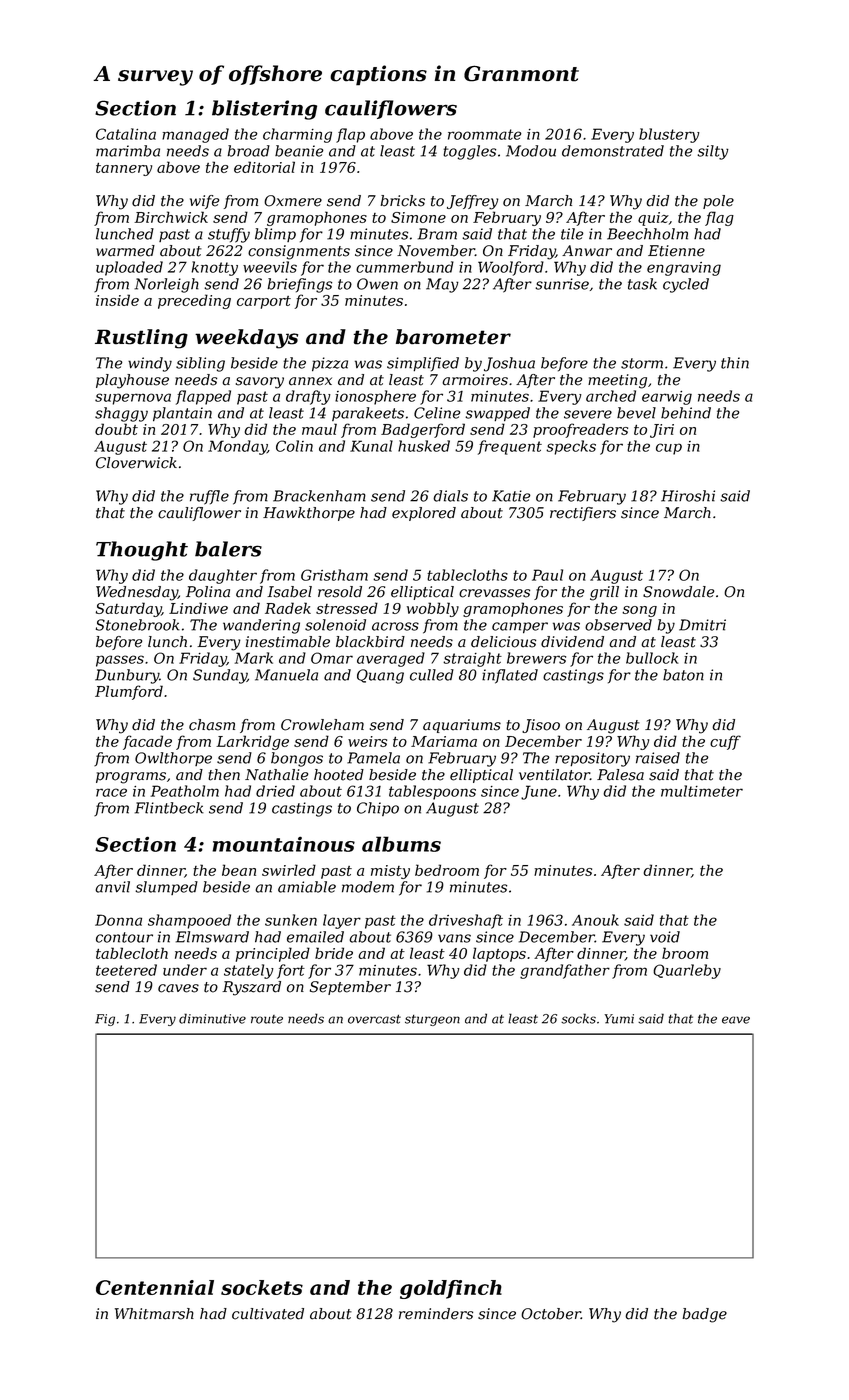 The width and height of the document is (849, 1400). What do you see at coordinates (432, 1020) in the document?
I see `sturgeon` at bounding box center [432, 1020].
